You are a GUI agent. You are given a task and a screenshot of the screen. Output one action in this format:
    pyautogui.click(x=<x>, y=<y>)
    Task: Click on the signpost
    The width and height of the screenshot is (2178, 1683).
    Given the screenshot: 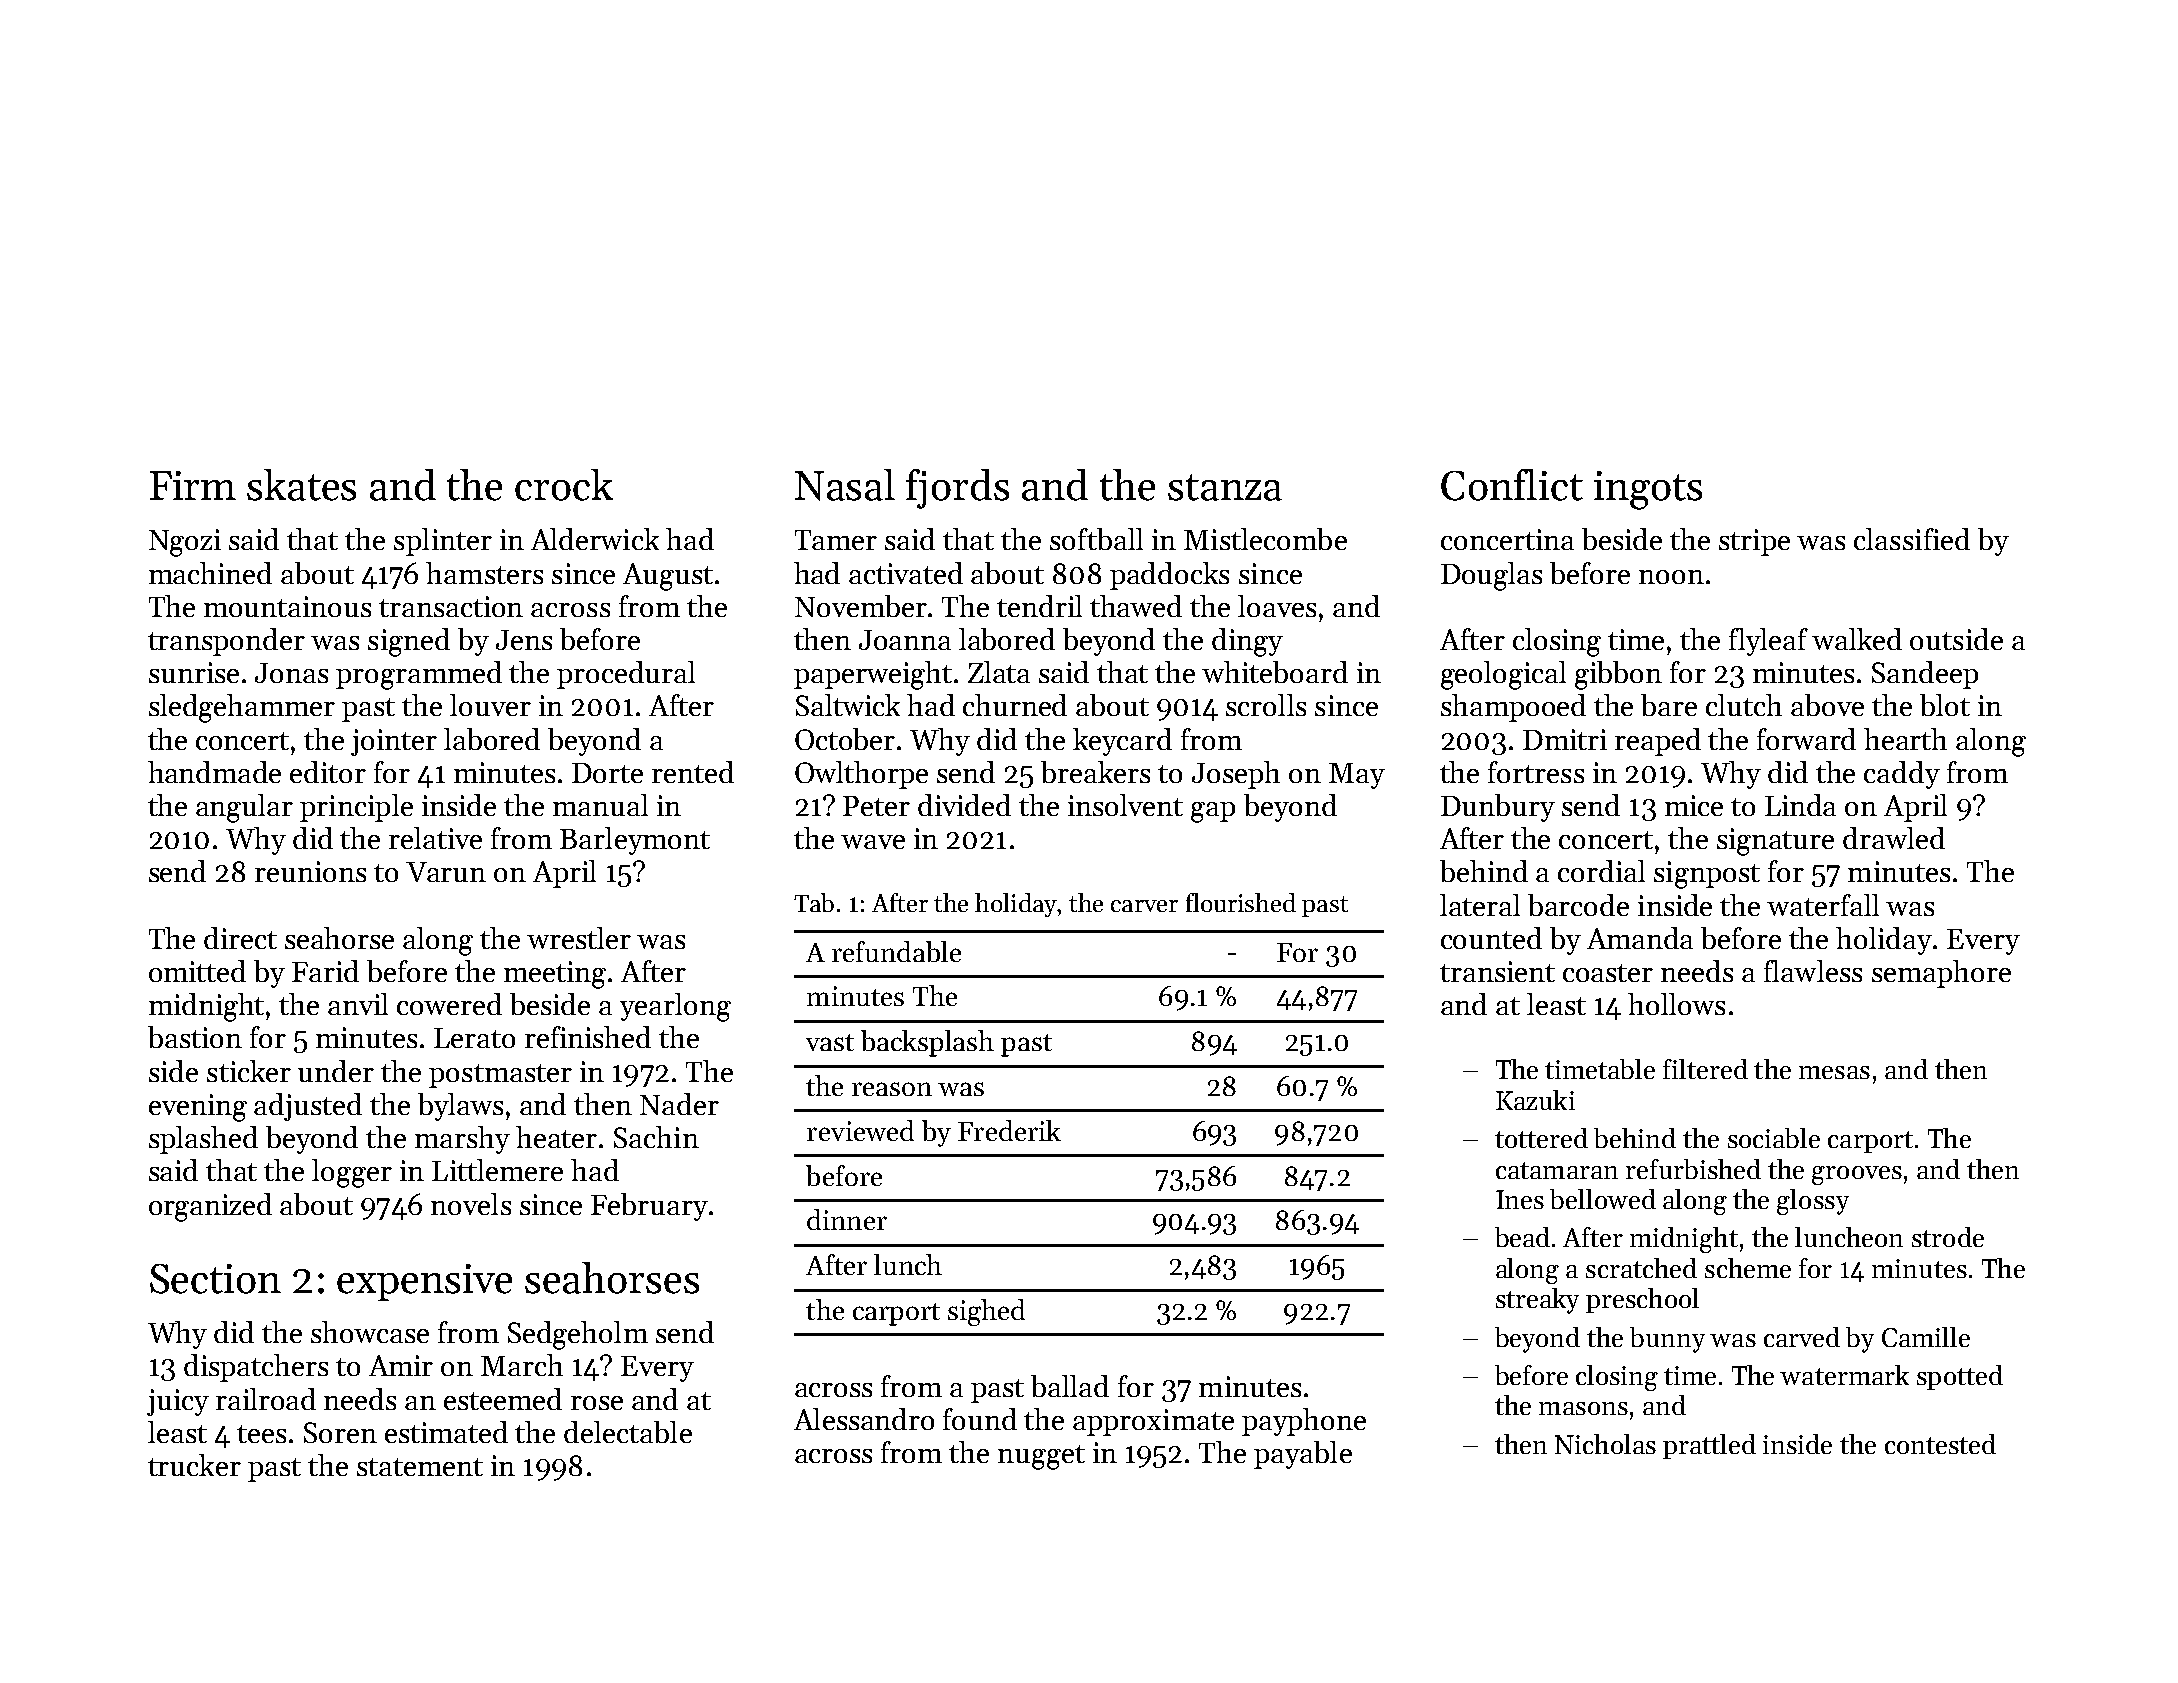 What is the action you would take?
    pyautogui.click(x=1707, y=875)
